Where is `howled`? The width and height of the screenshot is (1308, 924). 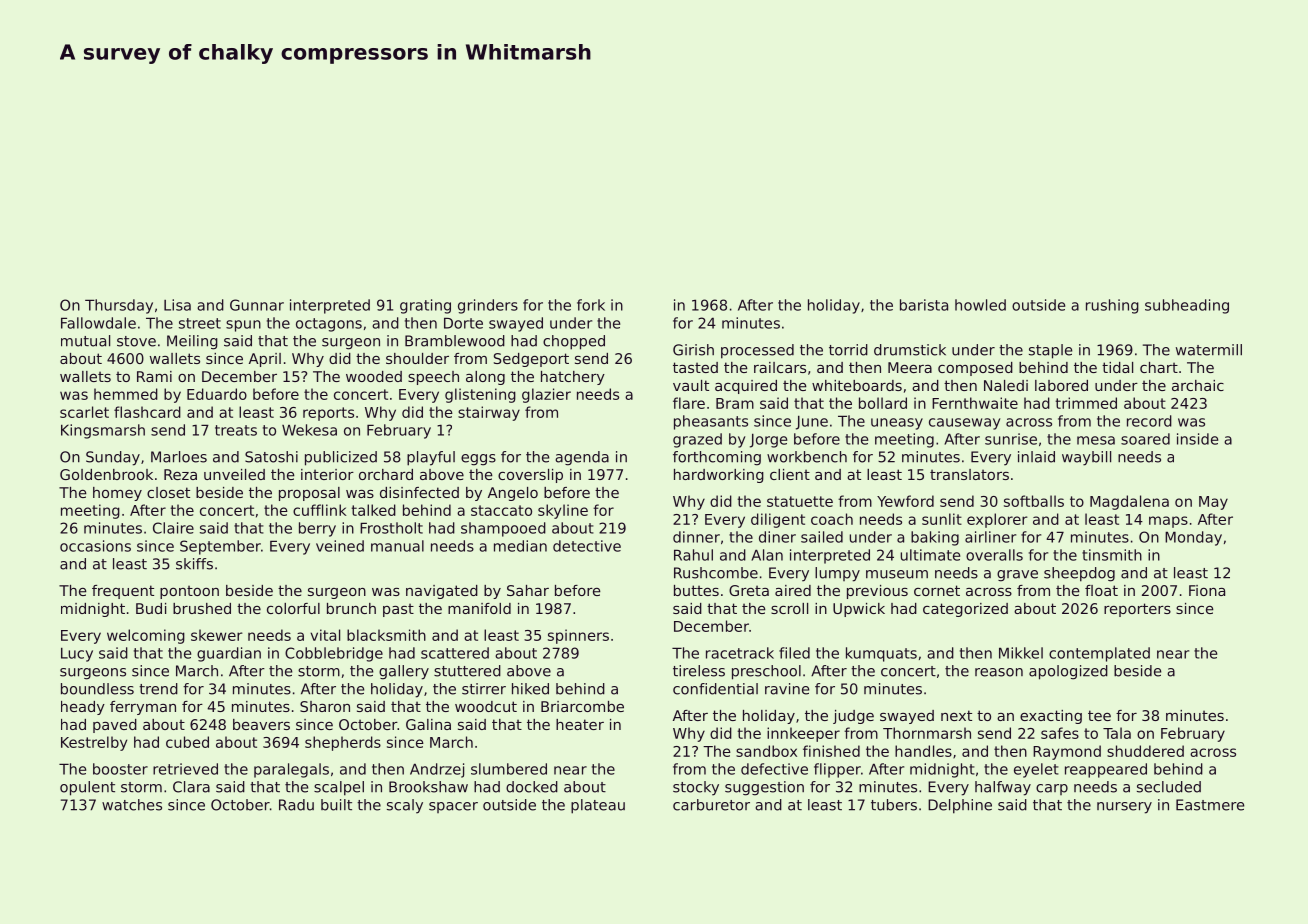 howled is located at coordinates (980, 305).
